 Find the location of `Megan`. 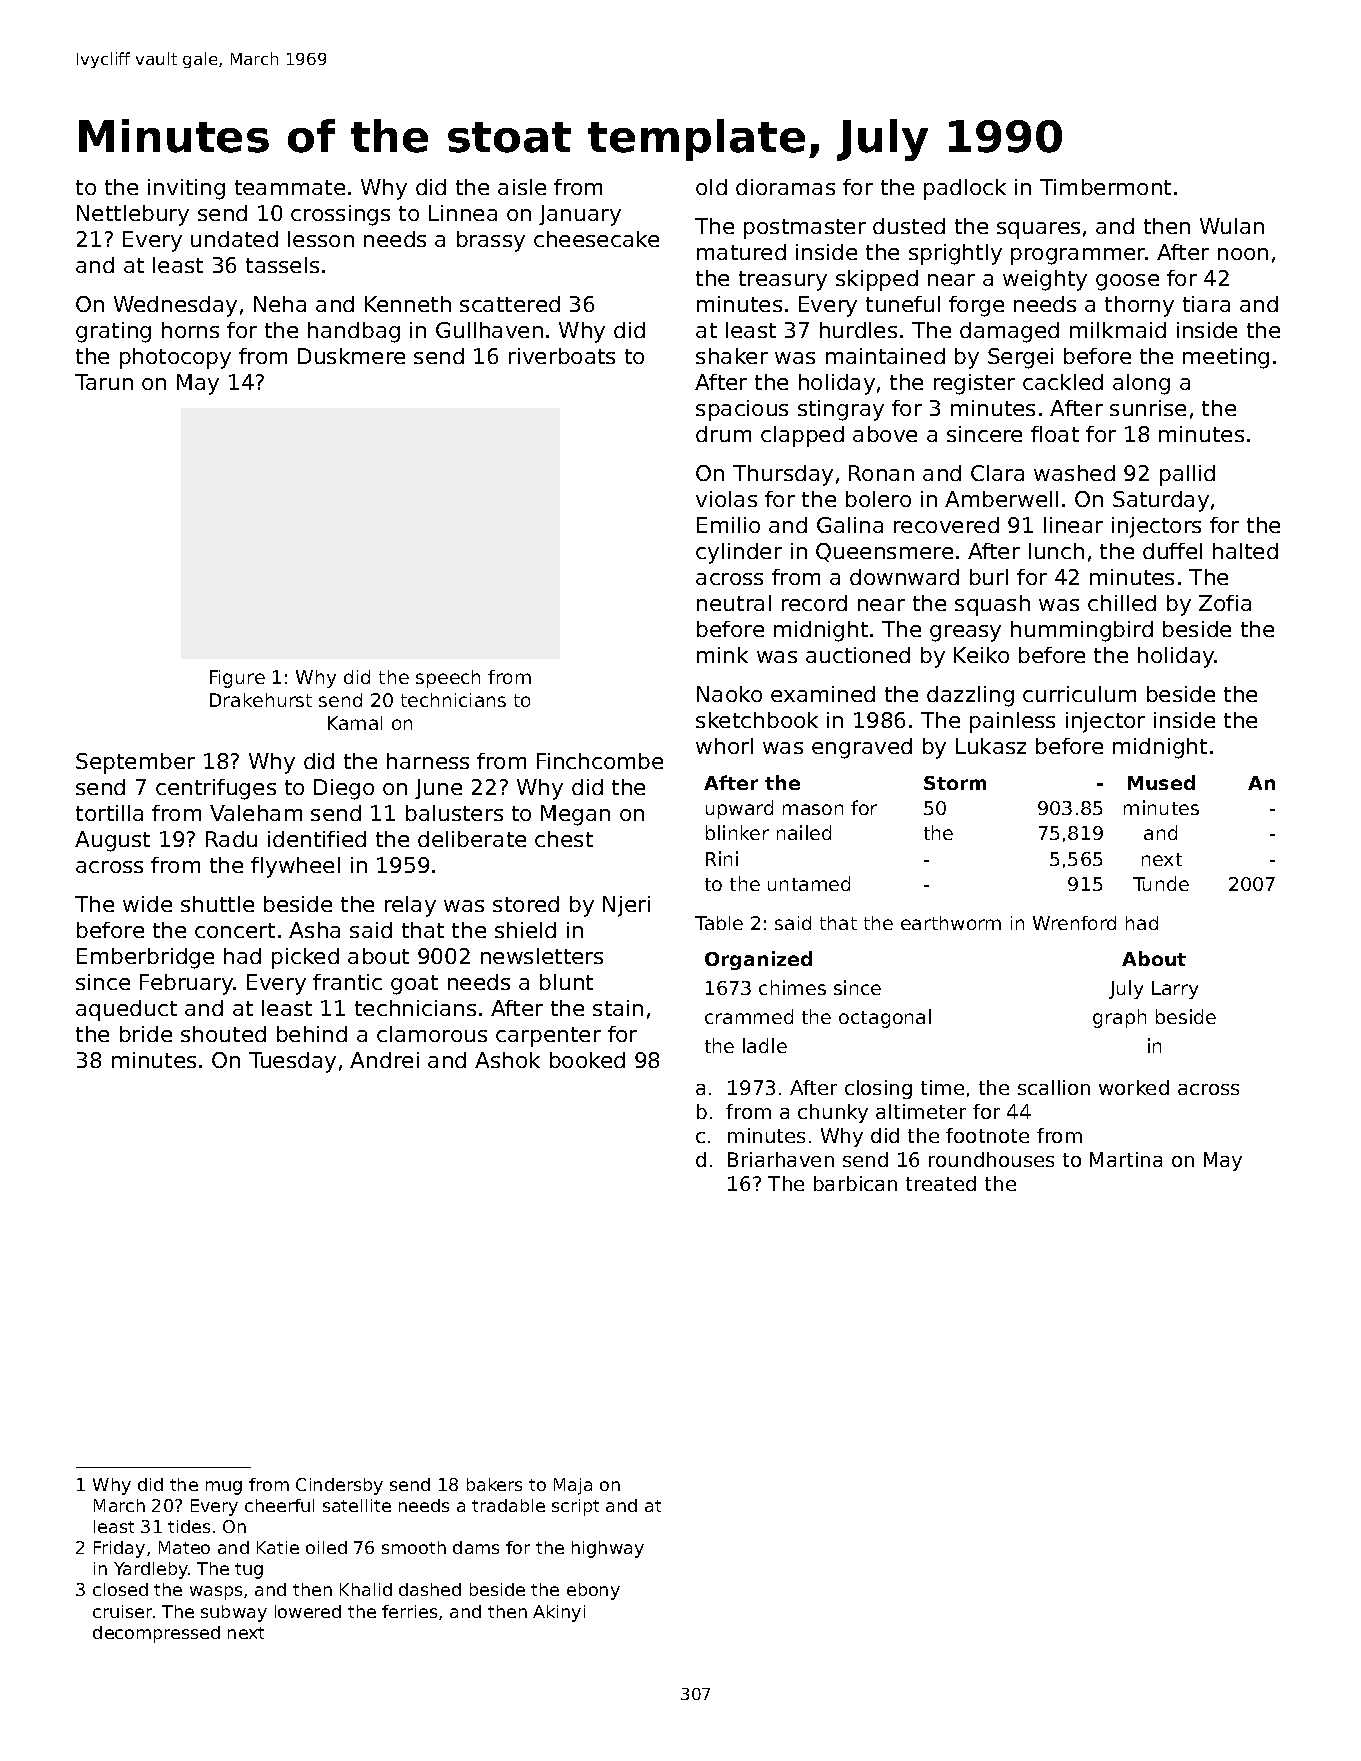

Megan is located at coordinates (575, 815).
